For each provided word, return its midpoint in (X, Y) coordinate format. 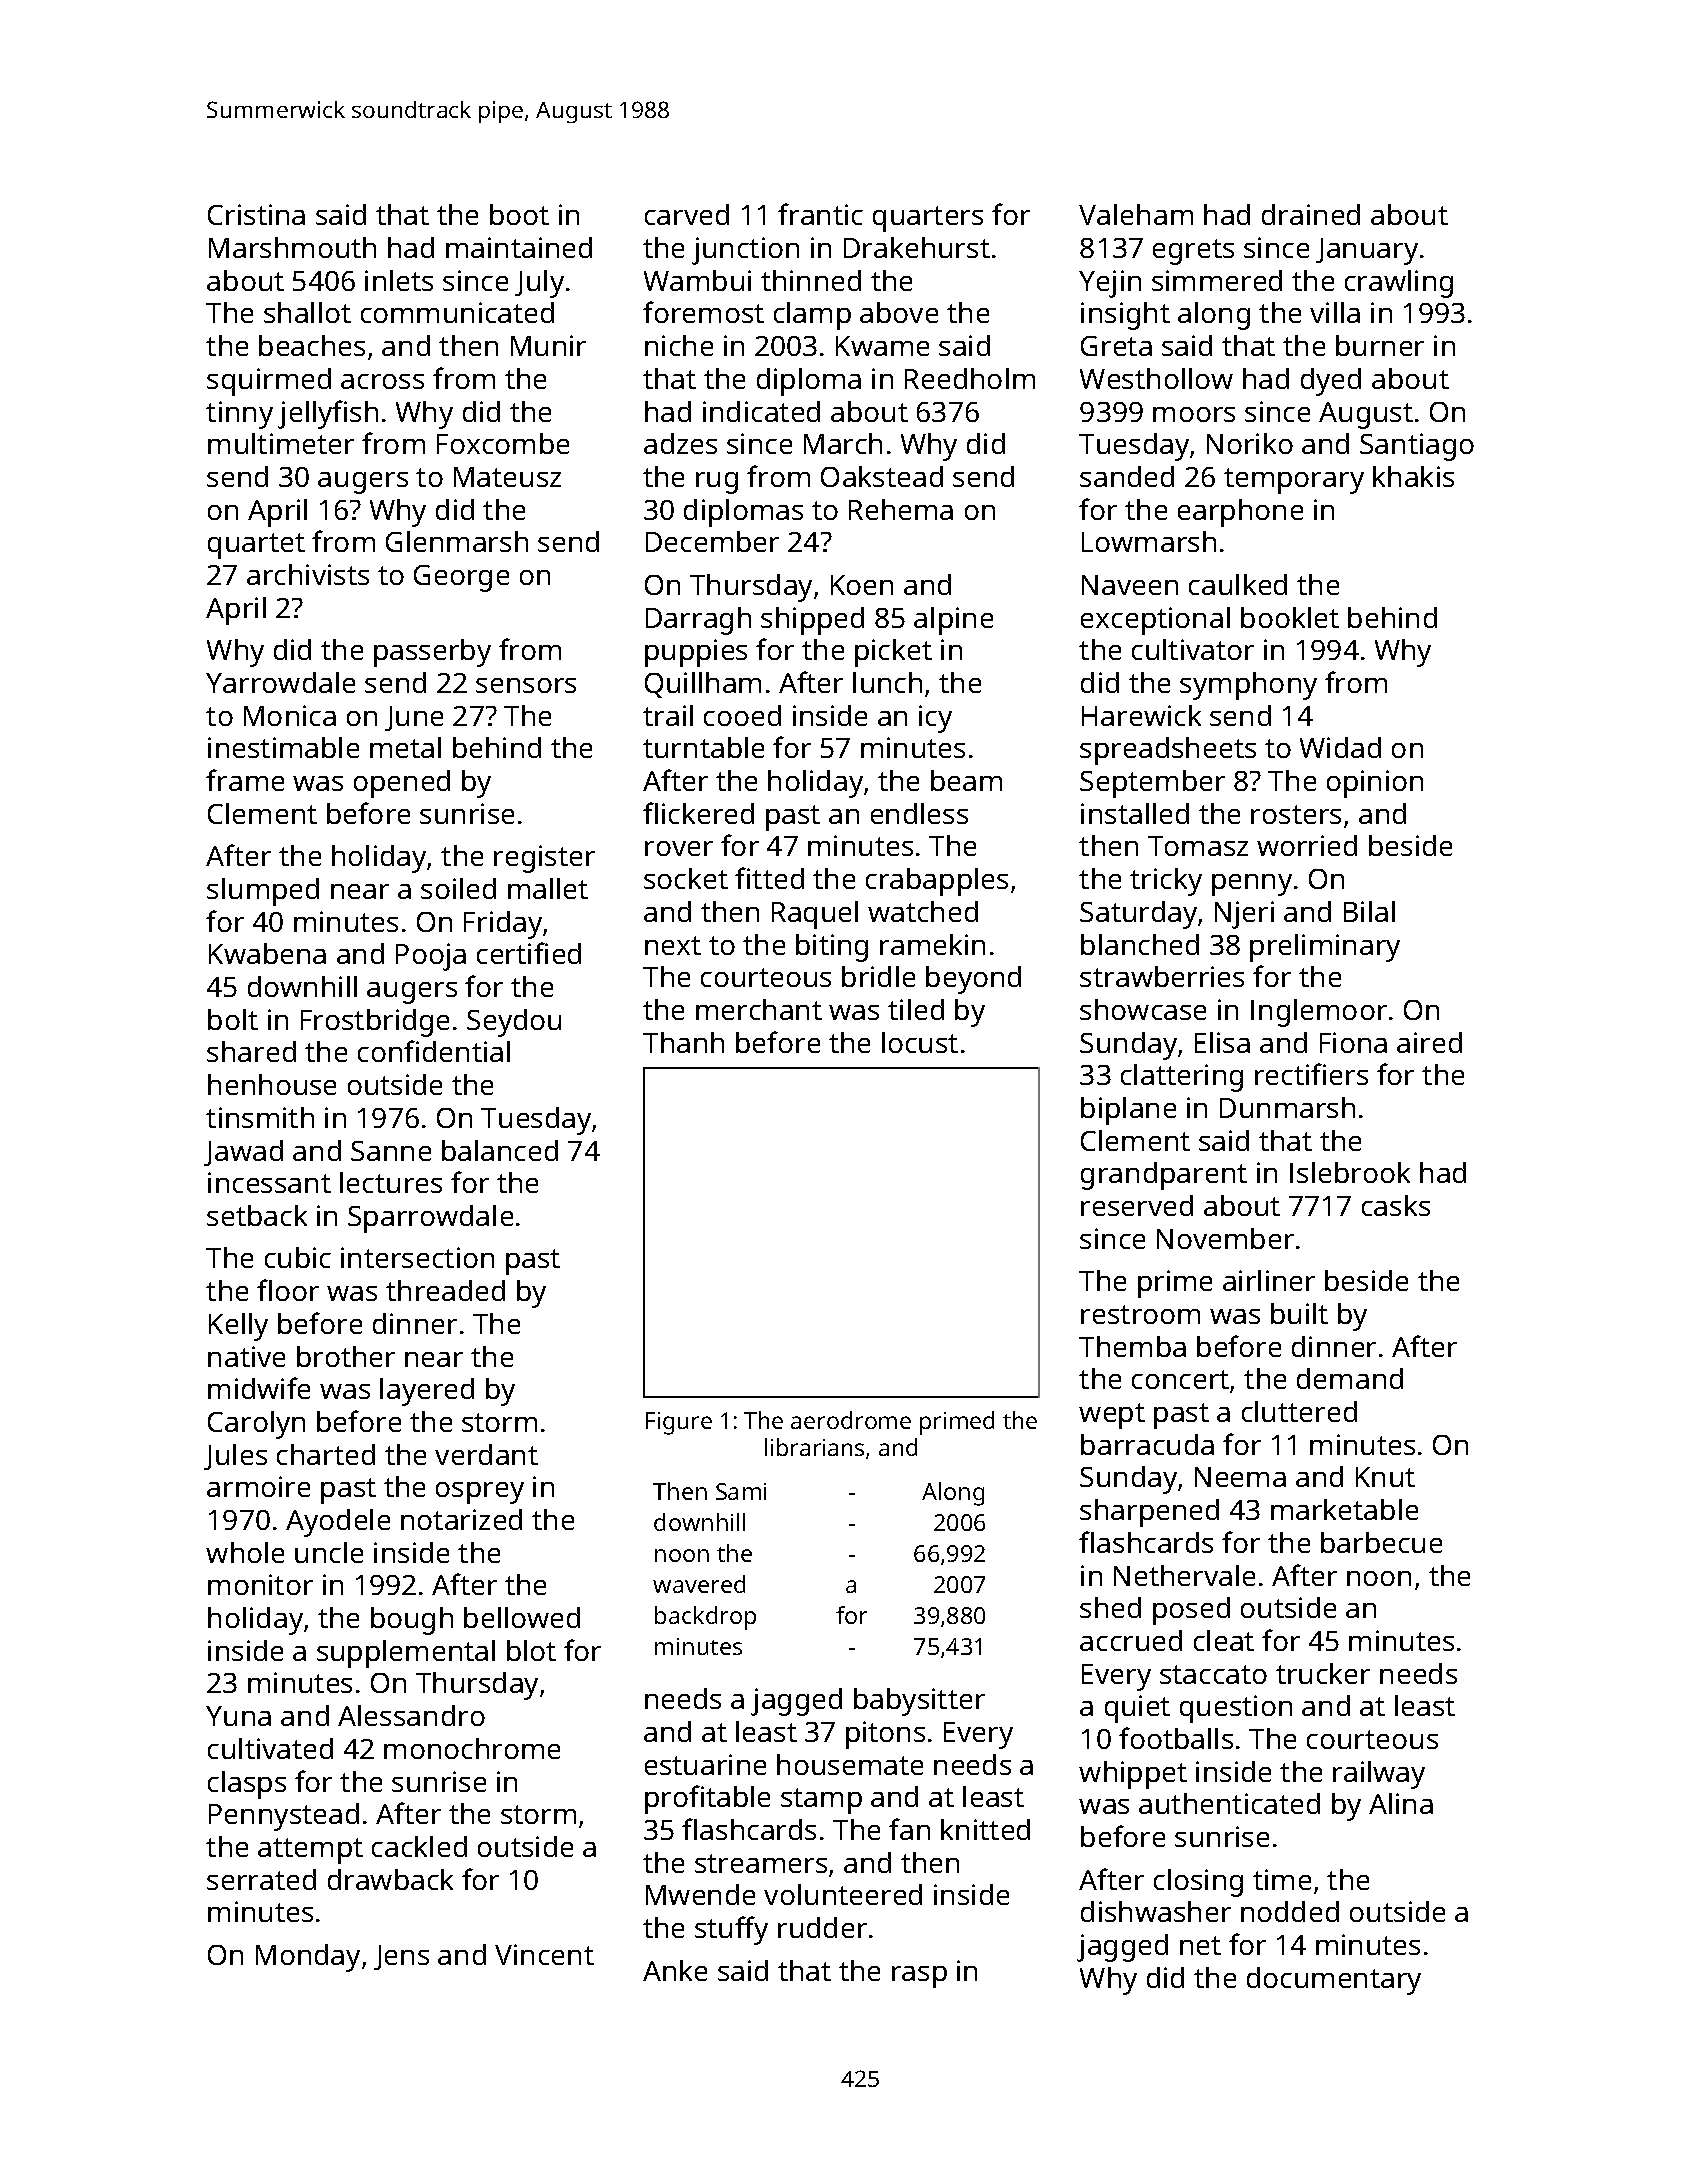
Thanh (683, 1042)
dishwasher (1156, 1911)
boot (519, 214)
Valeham (1136, 214)
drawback (390, 1879)
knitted (985, 1829)
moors (1194, 414)
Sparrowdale (430, 1219)
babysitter (919, 1702)
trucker (1323, 1673)
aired (1429, 1042)
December (712, 541)
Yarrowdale (280, 682)
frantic (820, 214)
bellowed (522, 1617)
